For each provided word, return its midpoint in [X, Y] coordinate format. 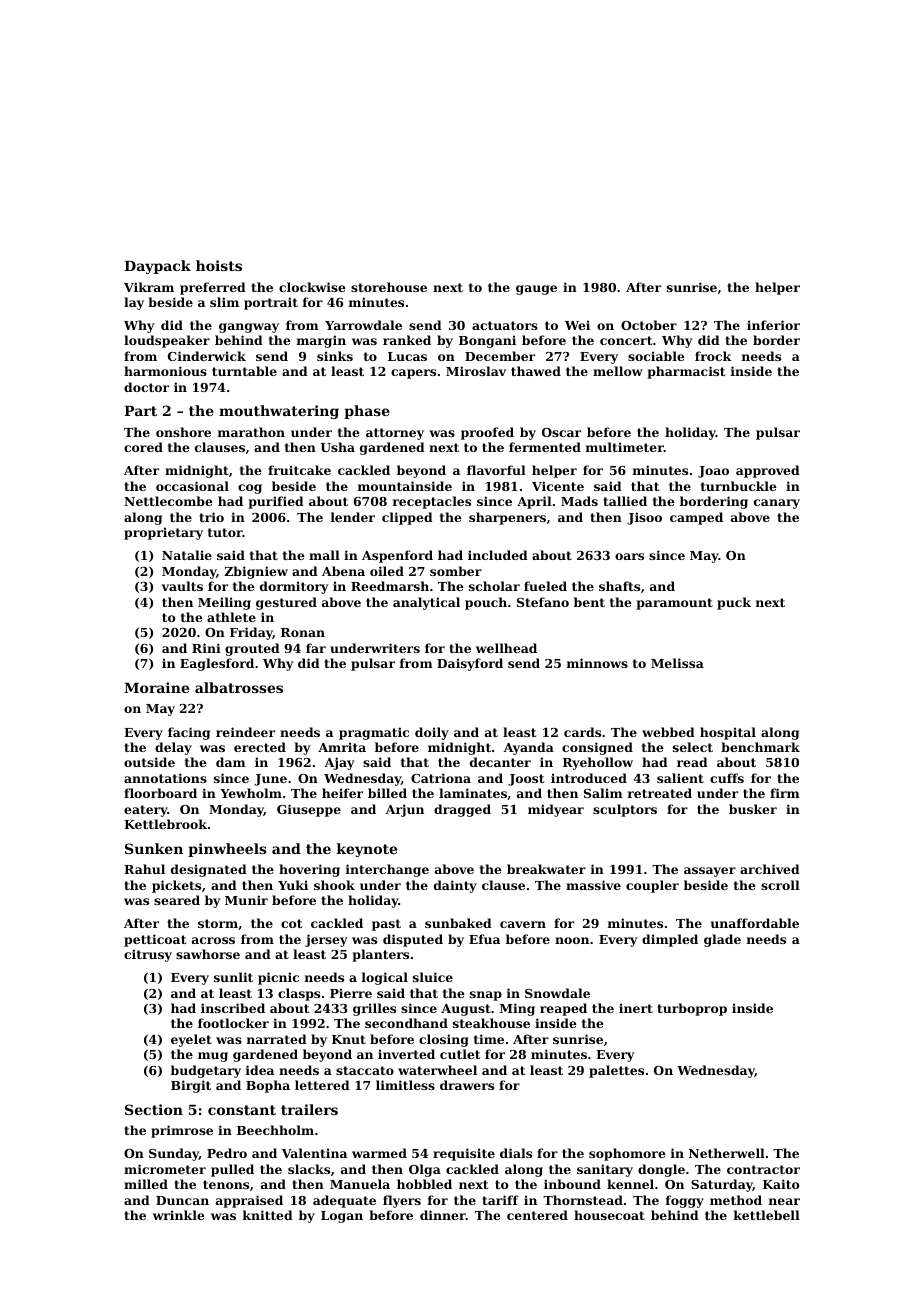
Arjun [404, 810]
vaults [182, 586]
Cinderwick [207, 356]
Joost [526, 780]
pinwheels [227, 850]
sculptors [625, 810]
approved [768, 471]
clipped [407, 518]
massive [593, 885]
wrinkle [178, 1215]
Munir [246, 900]
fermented [545, 447]
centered [537, 1215]
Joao [713, 472]
